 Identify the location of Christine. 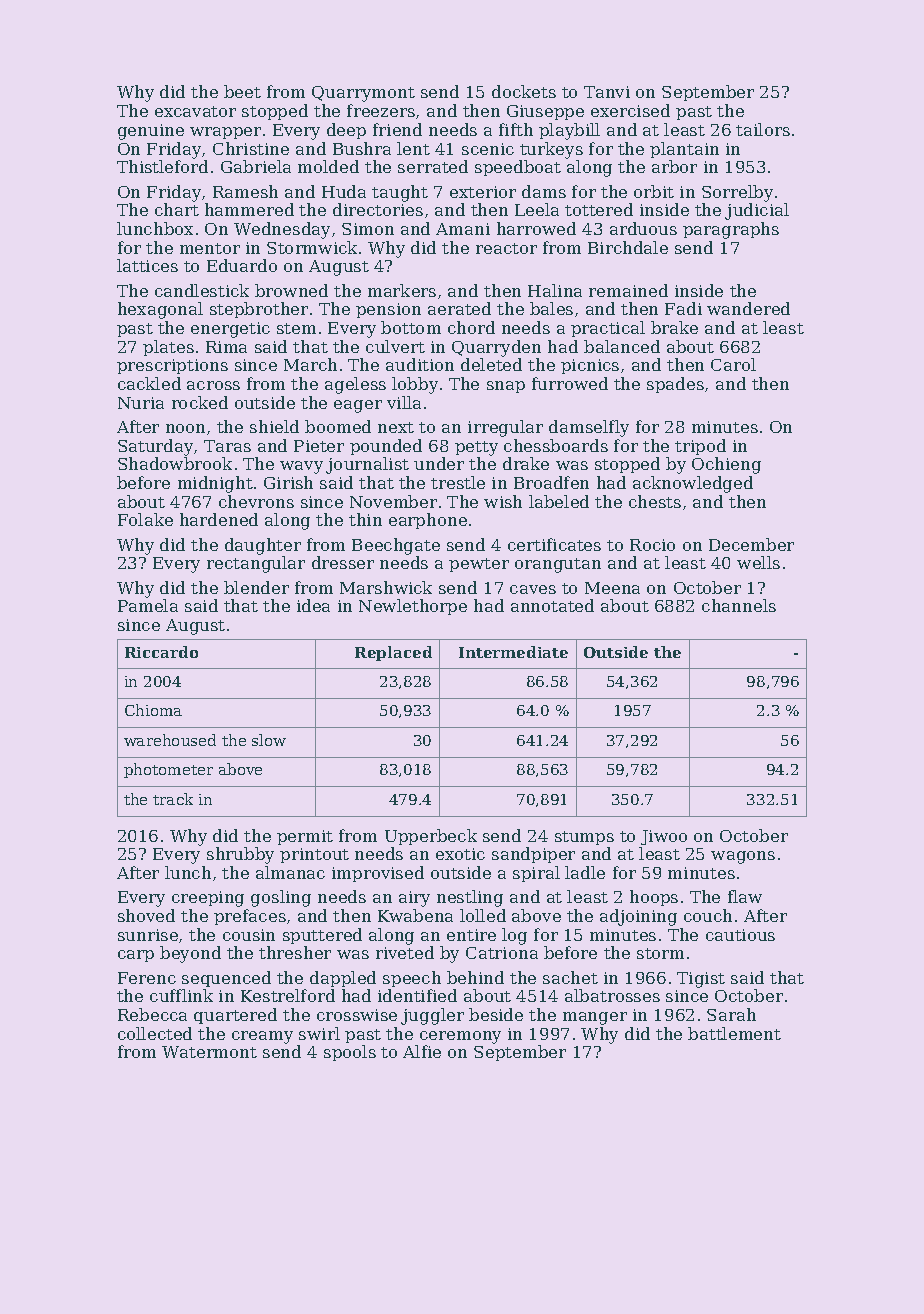
(251, 148).
